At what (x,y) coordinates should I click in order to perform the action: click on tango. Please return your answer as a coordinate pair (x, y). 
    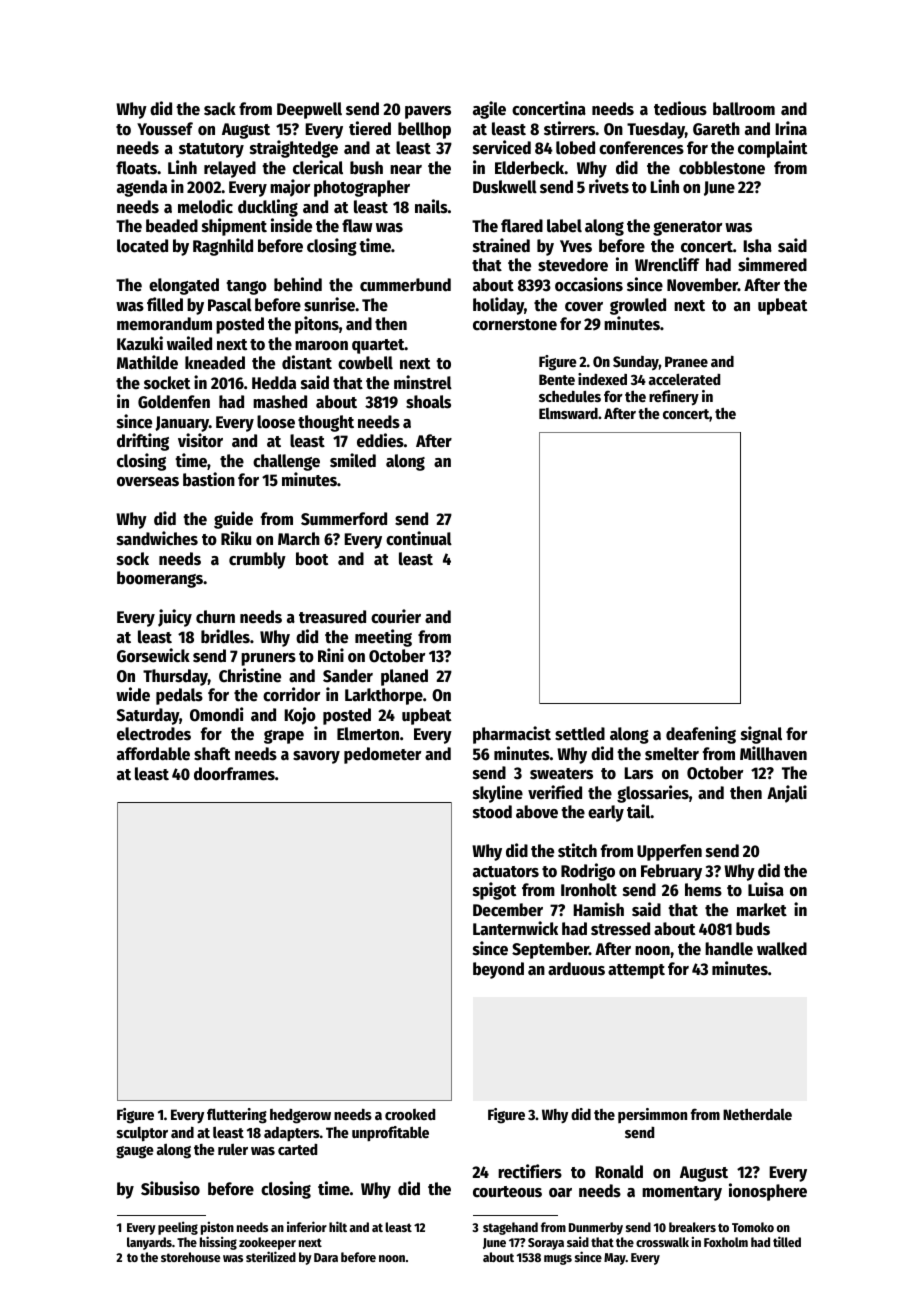
    Looking at the image, I should click on (246, 287).
